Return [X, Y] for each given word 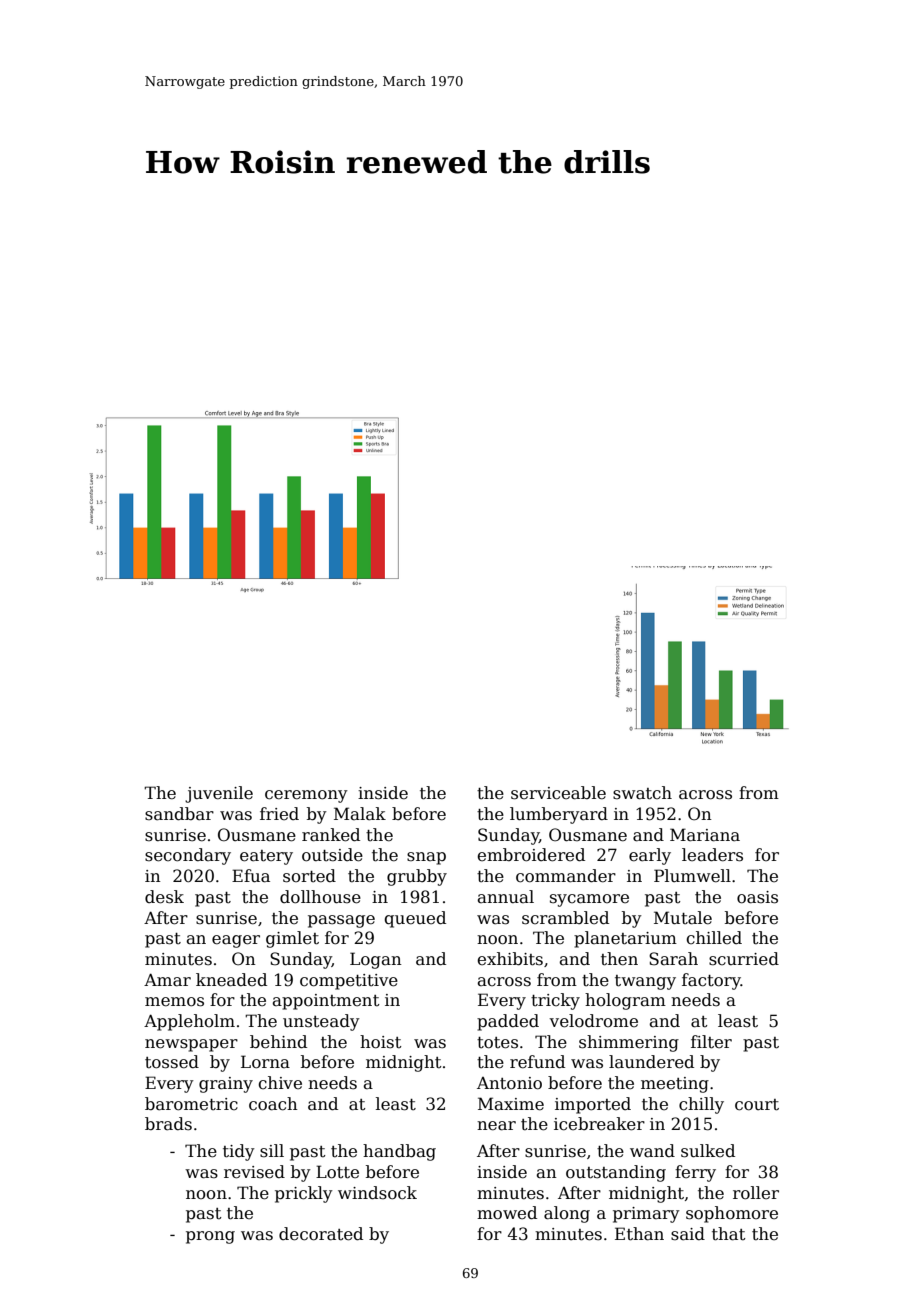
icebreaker [599, 1124]
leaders [712, 855]
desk [164, 897]
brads [168, 1124]
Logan [376, 960]
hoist [380, 1042]
